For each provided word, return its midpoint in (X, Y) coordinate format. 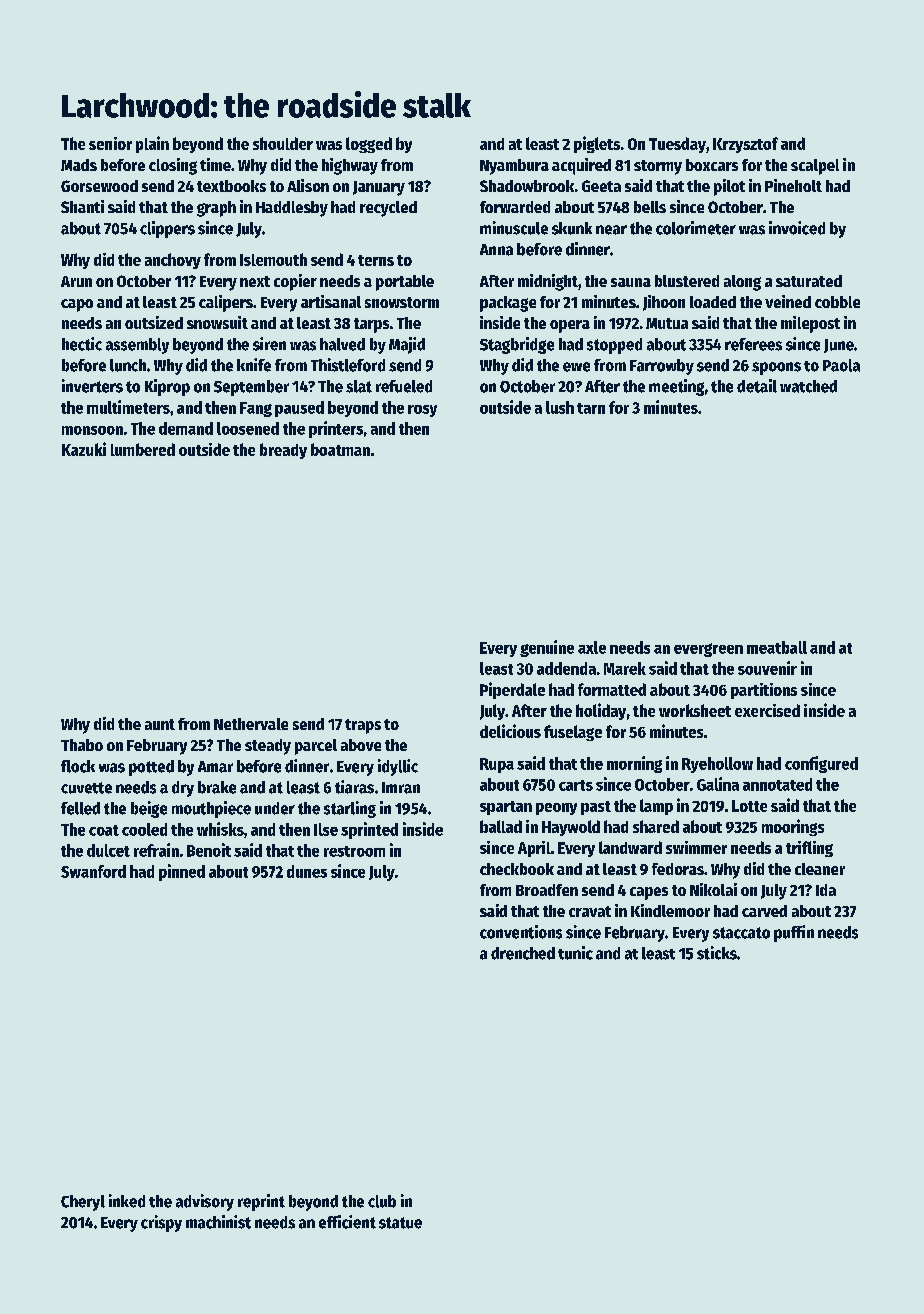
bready (283, 451)
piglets (597, 144)
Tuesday (677, 145)
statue (400, 1223)
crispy (161, 1223)
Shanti (82, 206)
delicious (510, 731)
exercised (767, 710)
